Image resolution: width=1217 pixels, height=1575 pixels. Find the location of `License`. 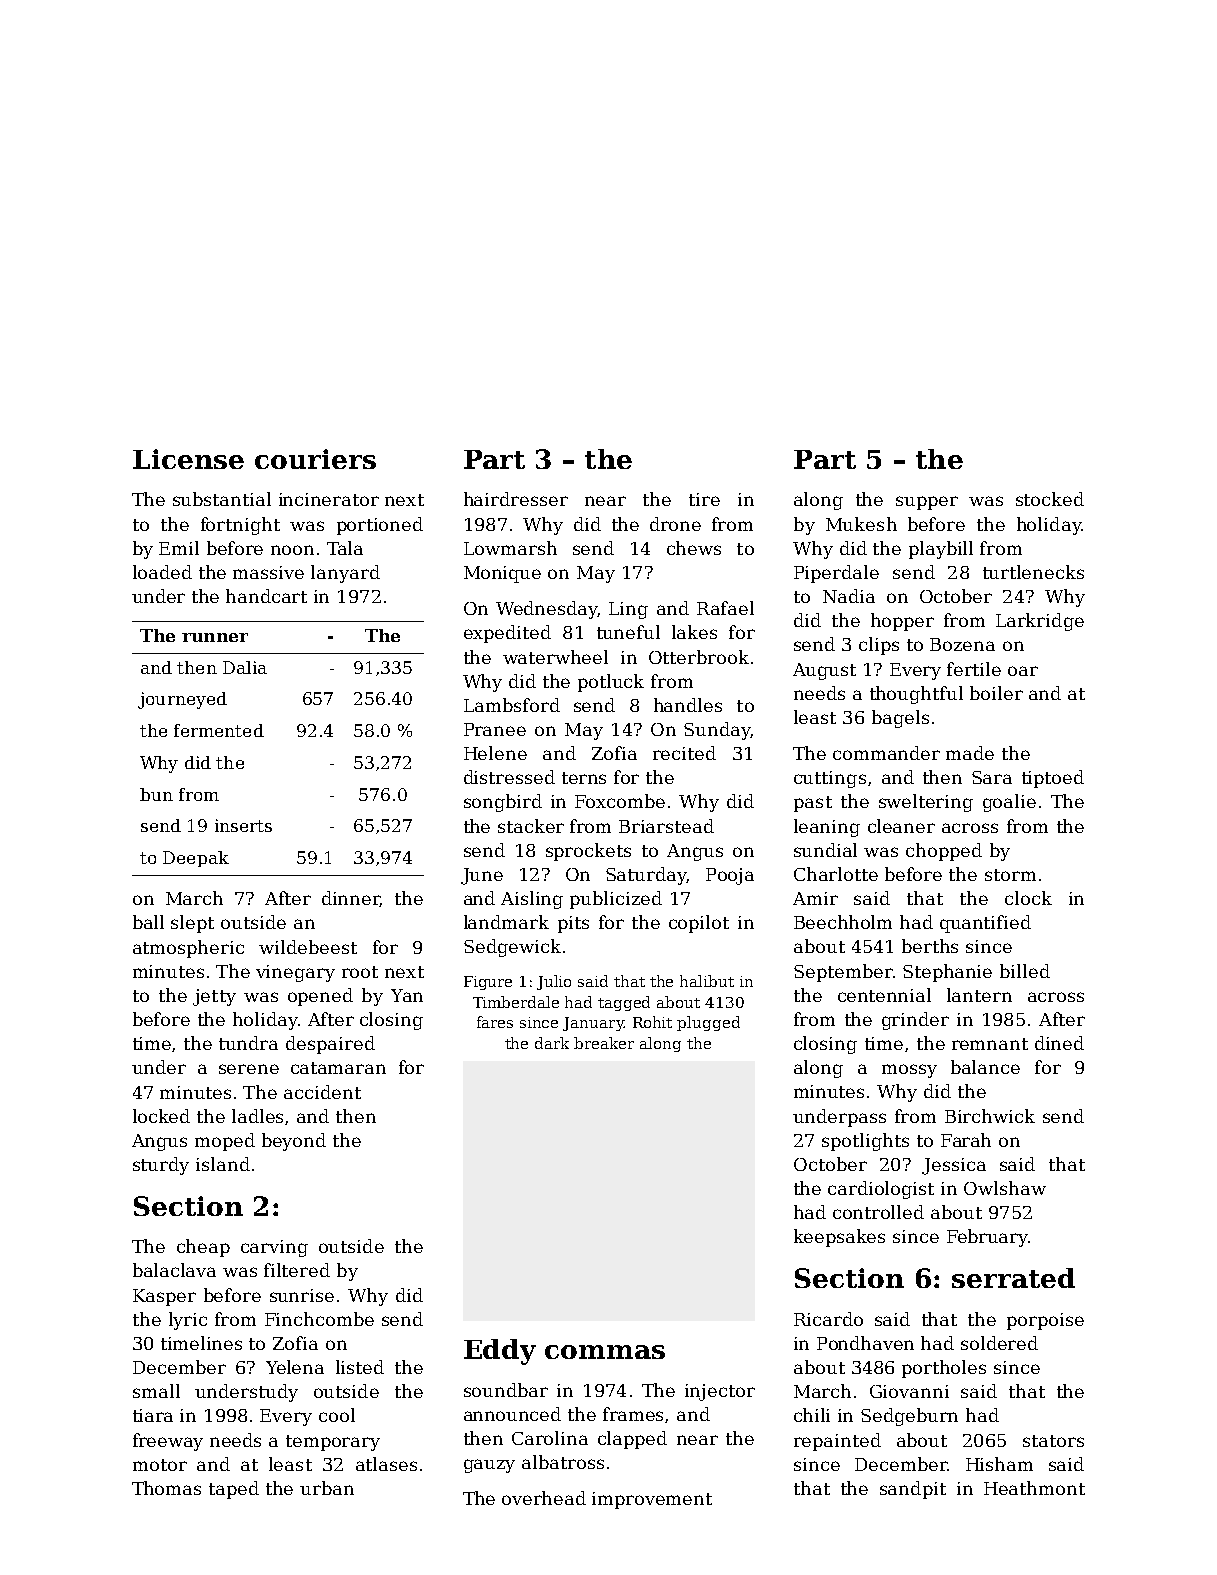

License is located at coordinates (188, 459).
